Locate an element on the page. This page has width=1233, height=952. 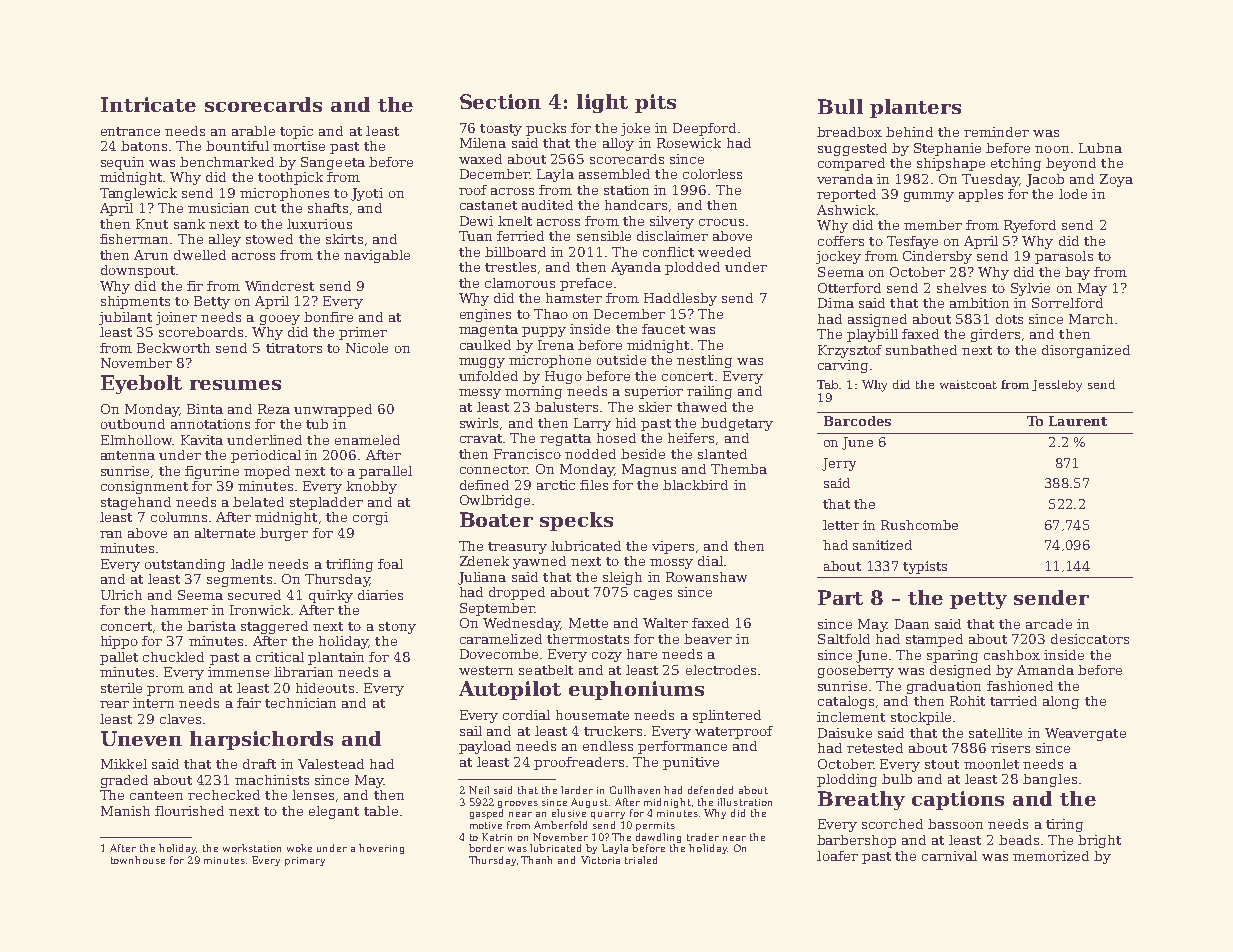
planters is located at coordinates (915, 108).
